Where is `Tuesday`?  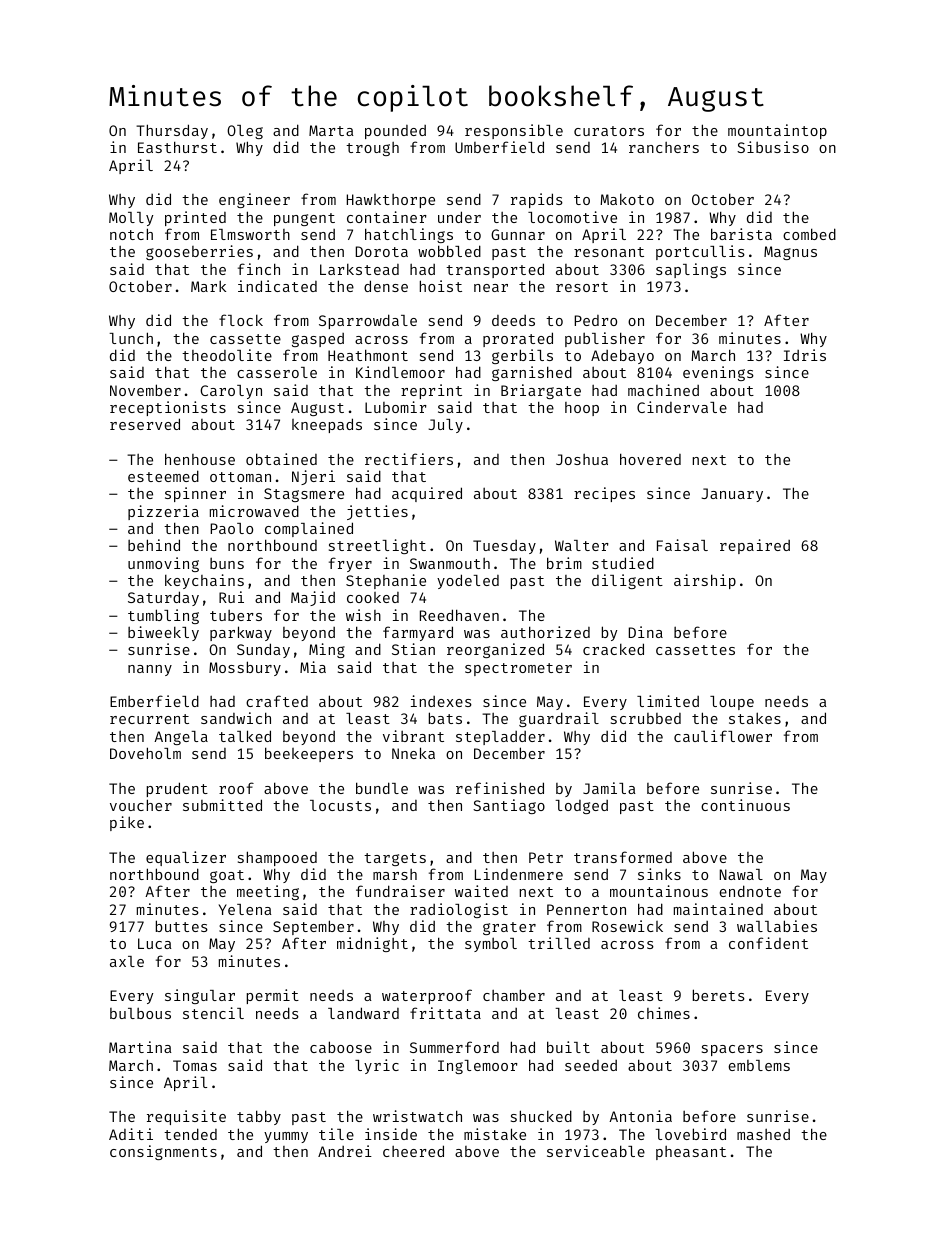 Tuesday is located at coordinates (504, 547).
